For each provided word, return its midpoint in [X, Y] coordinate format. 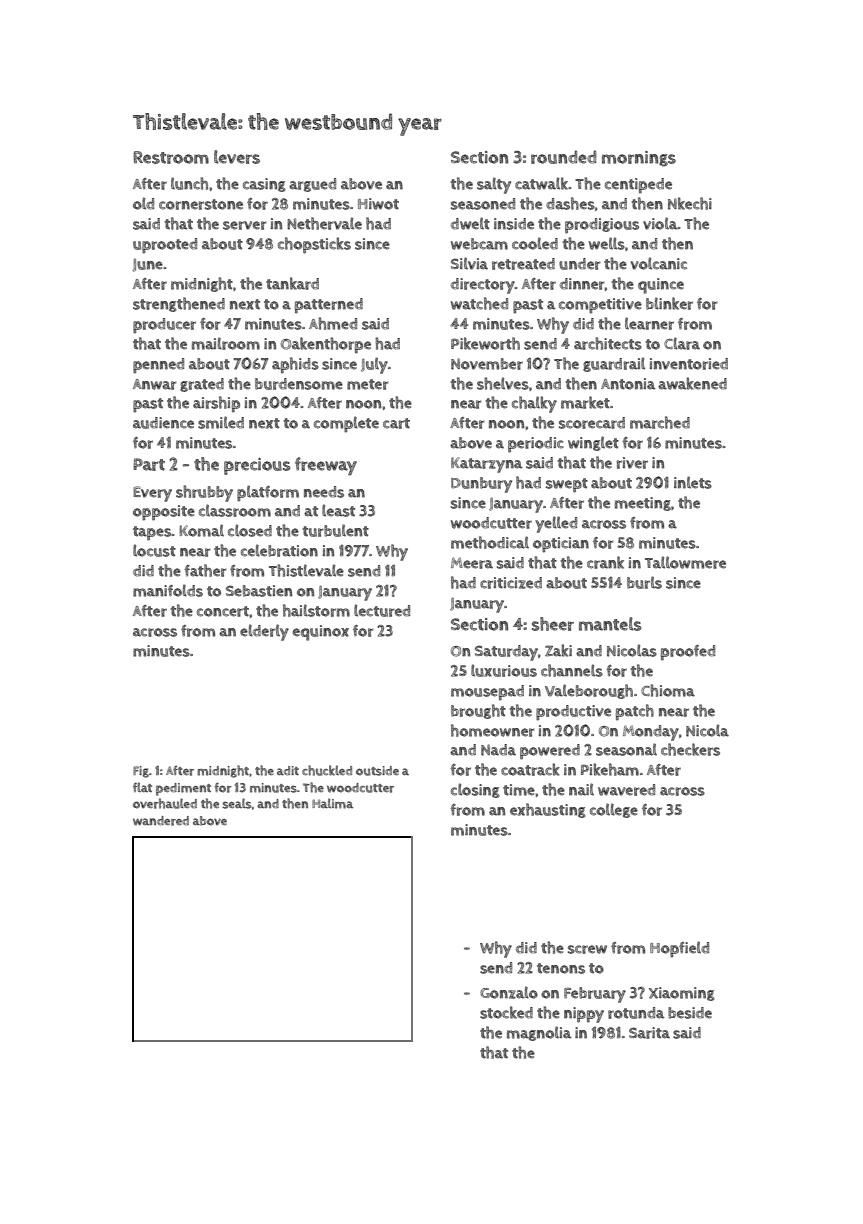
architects [608, 343]
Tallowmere [685, 562]
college [614, 810]
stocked [506, 1012]
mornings [639, 159]
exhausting [547, 810]
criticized [511, 583]
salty [494, 185]
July [374, 365]
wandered [161, 821]
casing [264, 185]
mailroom [226, 343]
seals [236, 803]
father [205, 570]
